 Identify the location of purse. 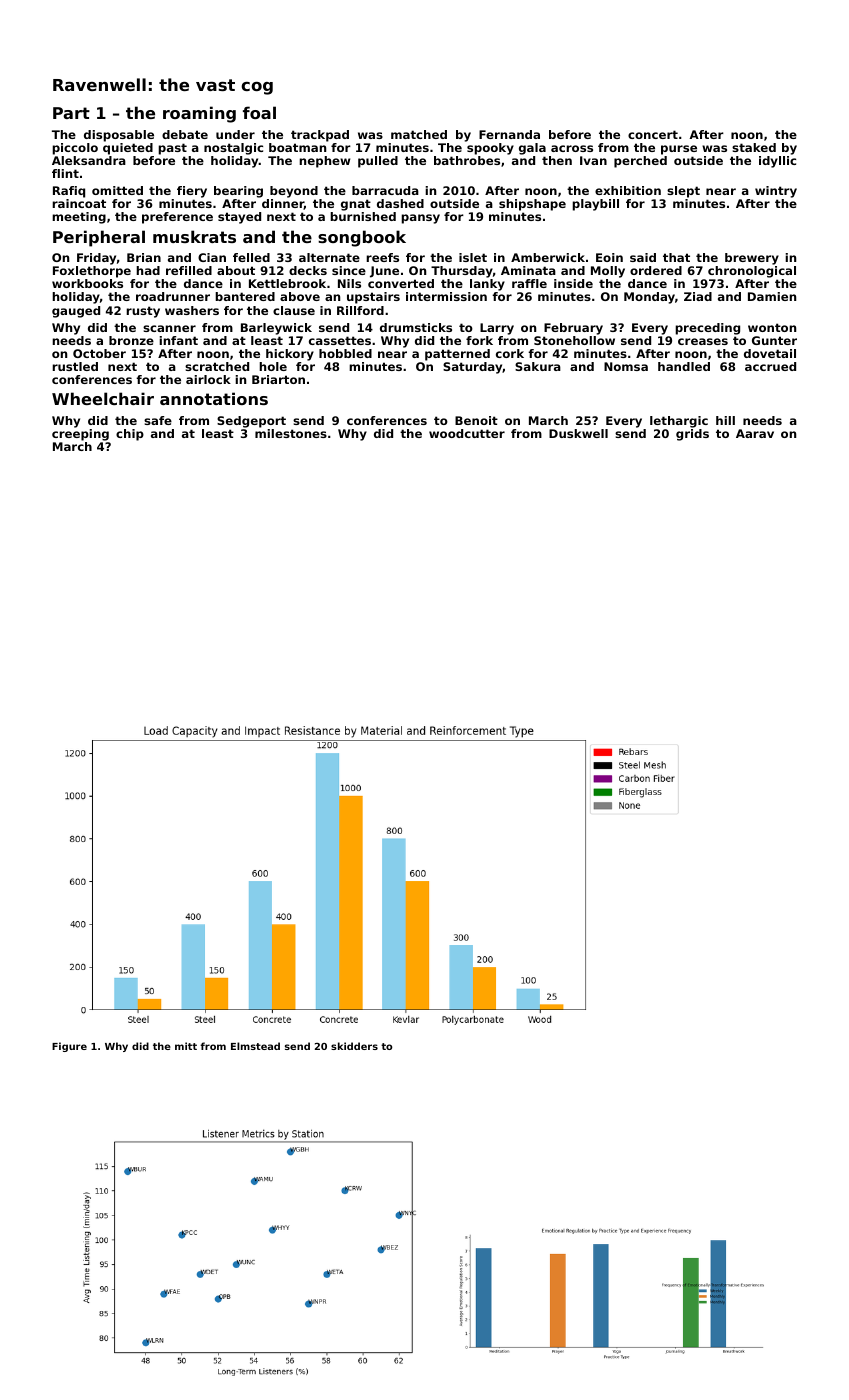
(679, 150).
